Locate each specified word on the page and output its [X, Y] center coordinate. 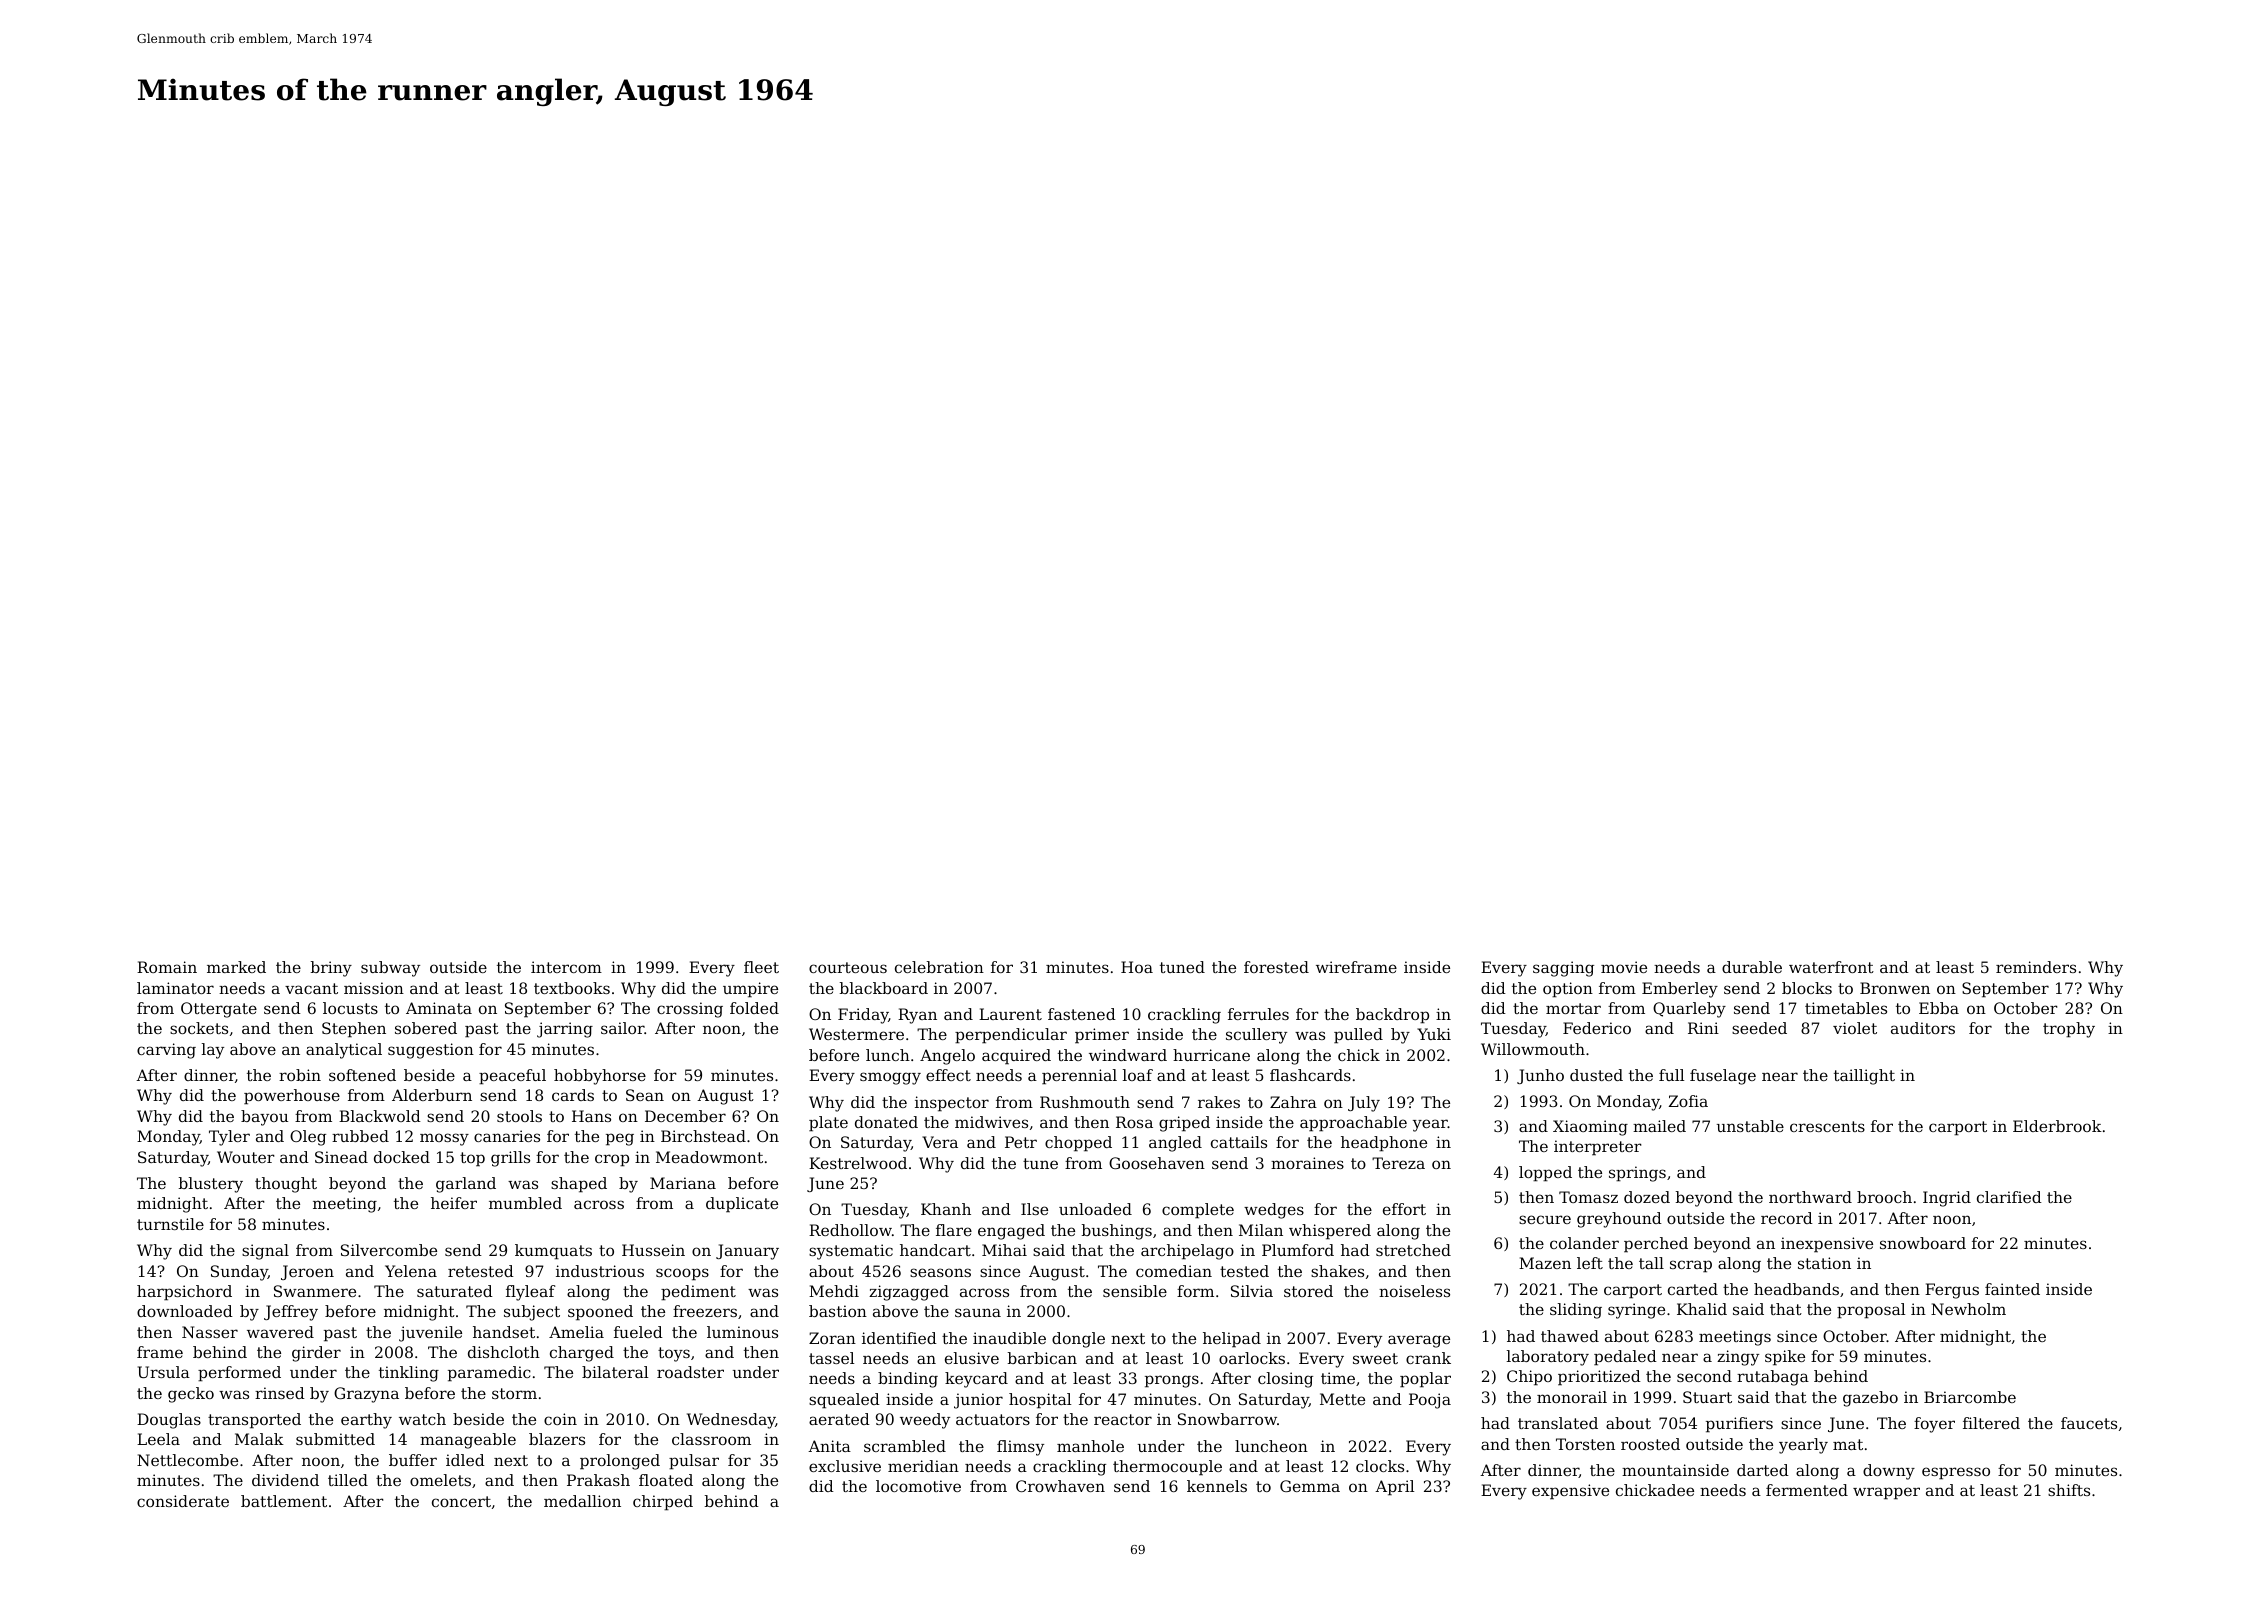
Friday [863, 1016]
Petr [1021, 1142]
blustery [211, 1185]
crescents [1827, 1126]
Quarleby [1689, 1010]
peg [620, 1139]
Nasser [210, 1332]
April [1394, 1488]
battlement [284, 1501]
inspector [952, 1104]
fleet [761, 967]
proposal [1871, 1311]
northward [1810, 1197]
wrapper [1886, 1493]
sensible [1135, 1291]
